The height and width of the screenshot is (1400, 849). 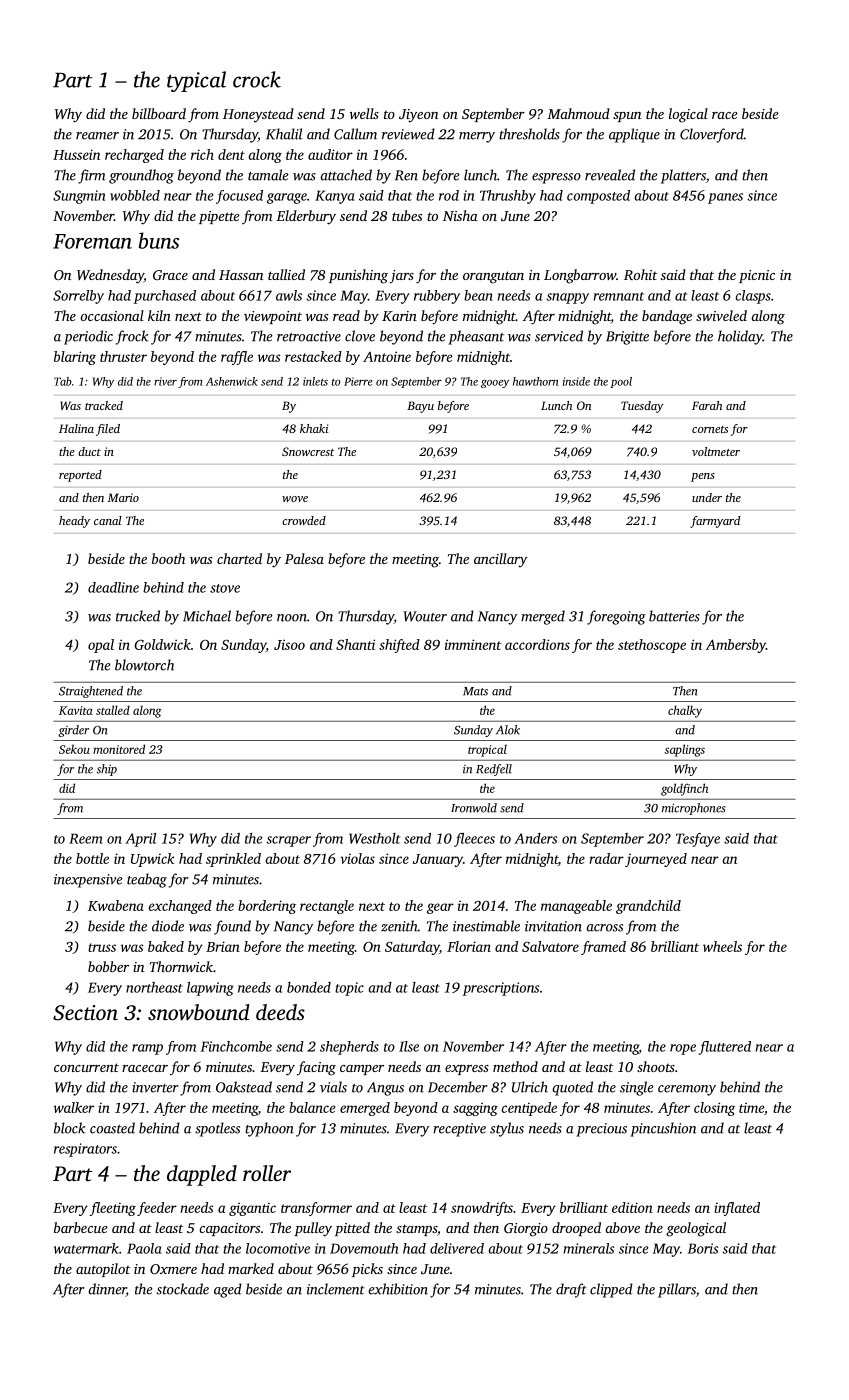 I want to click on Dovemouth, so click(x=364, y=1248).
